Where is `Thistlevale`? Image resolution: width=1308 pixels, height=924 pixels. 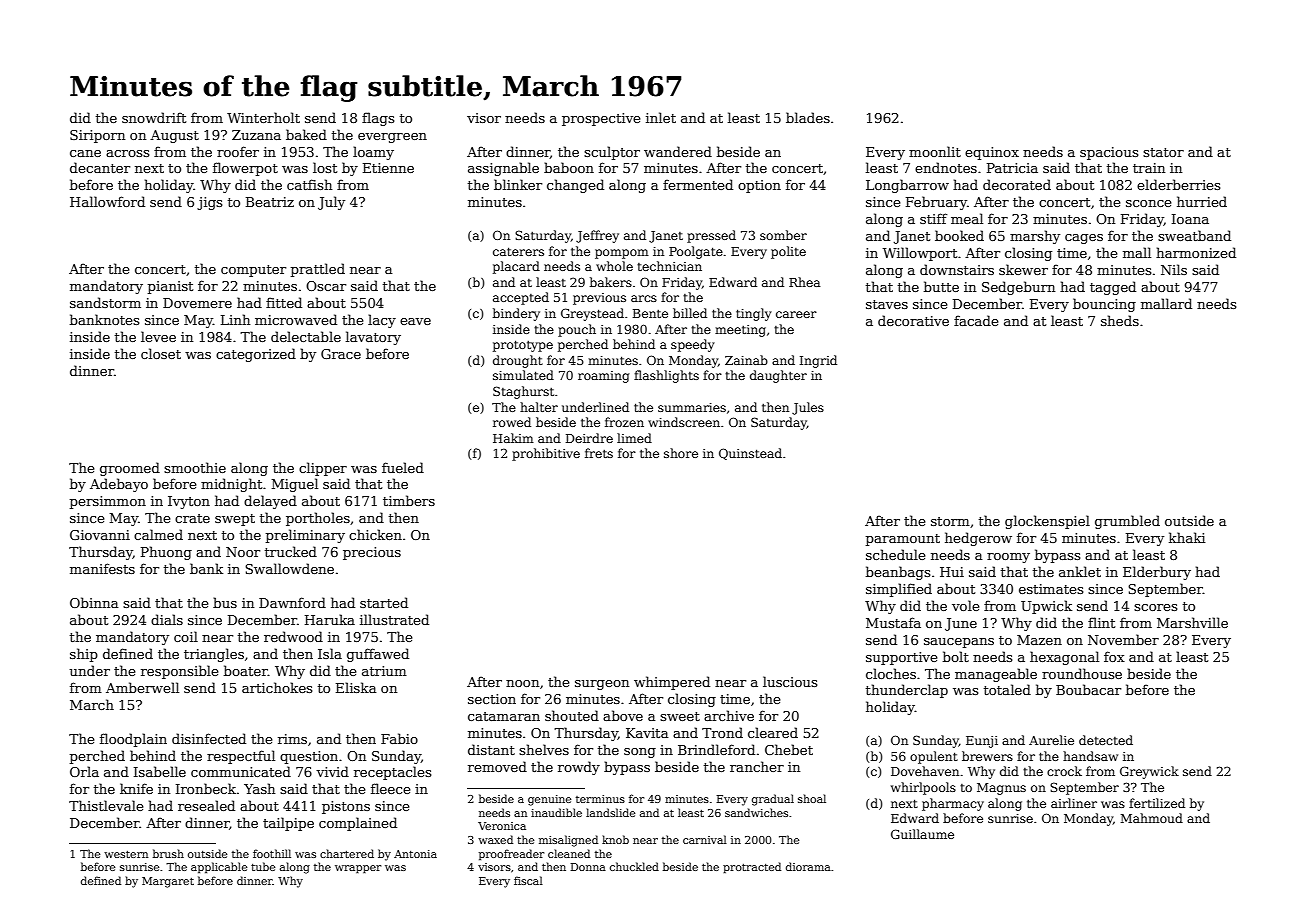
Thistlevale is located at coordinates (106, 805).
